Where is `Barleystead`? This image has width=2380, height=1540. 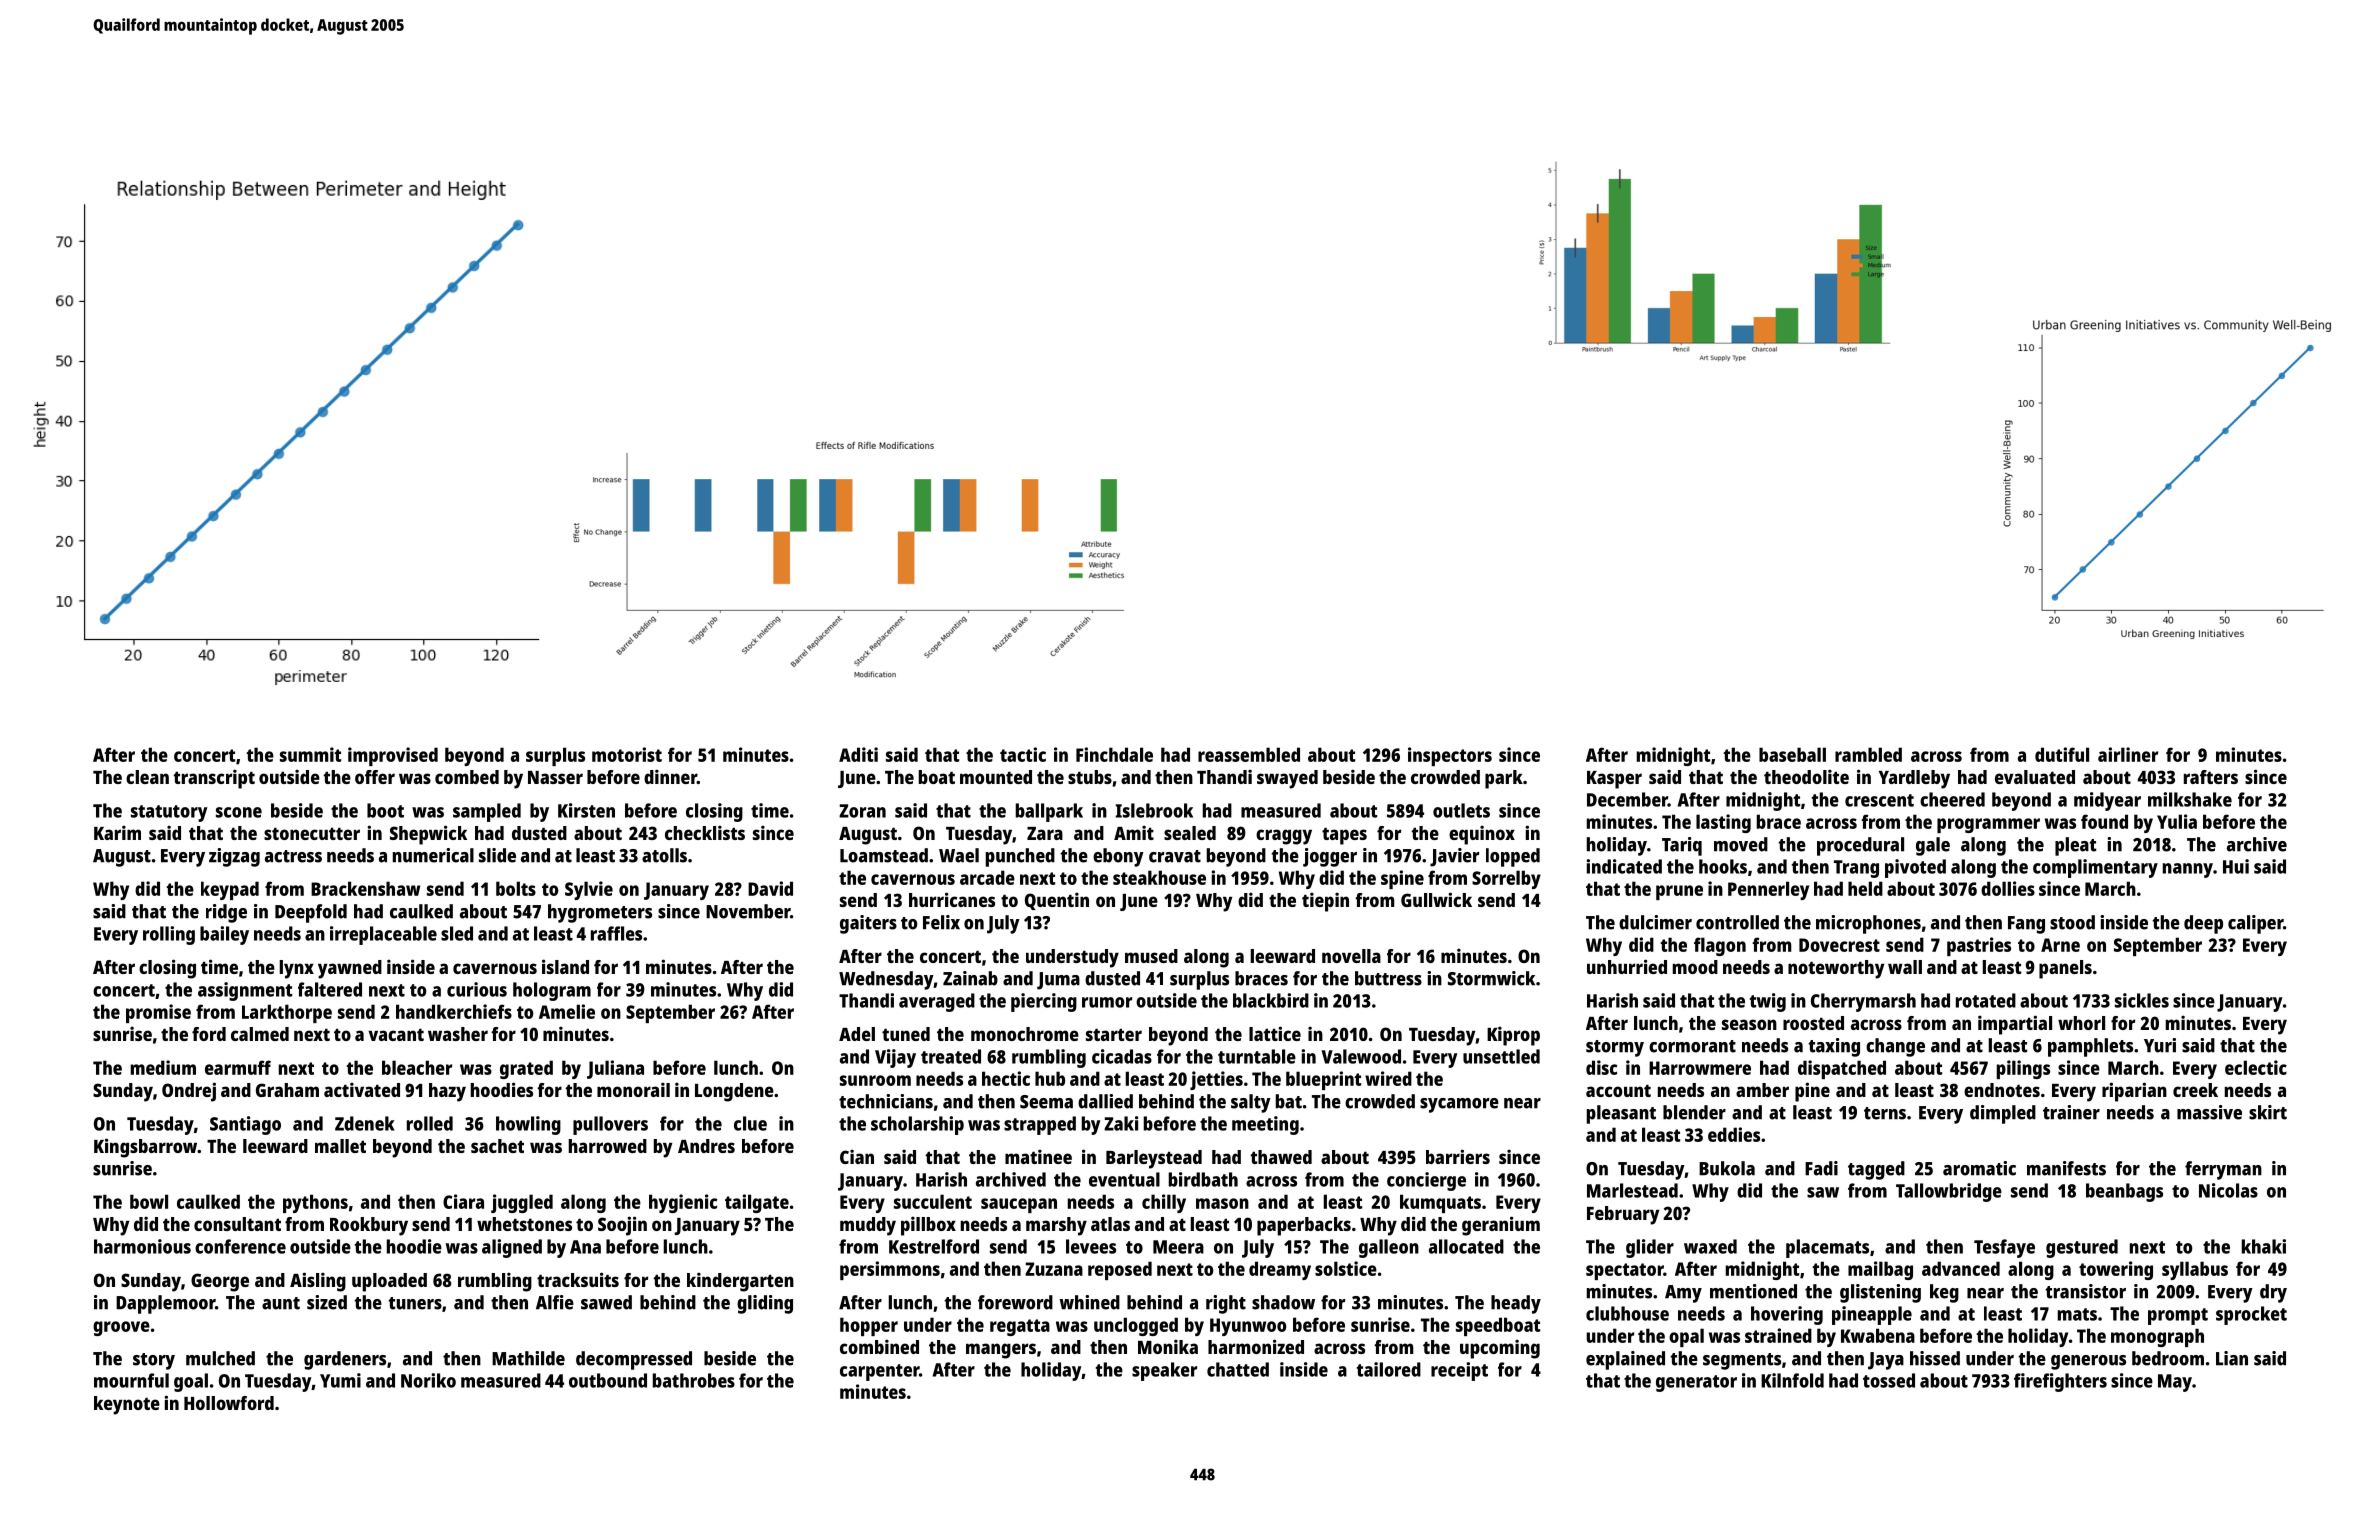 Barleystead is located at coordinates (1154, 1159).
